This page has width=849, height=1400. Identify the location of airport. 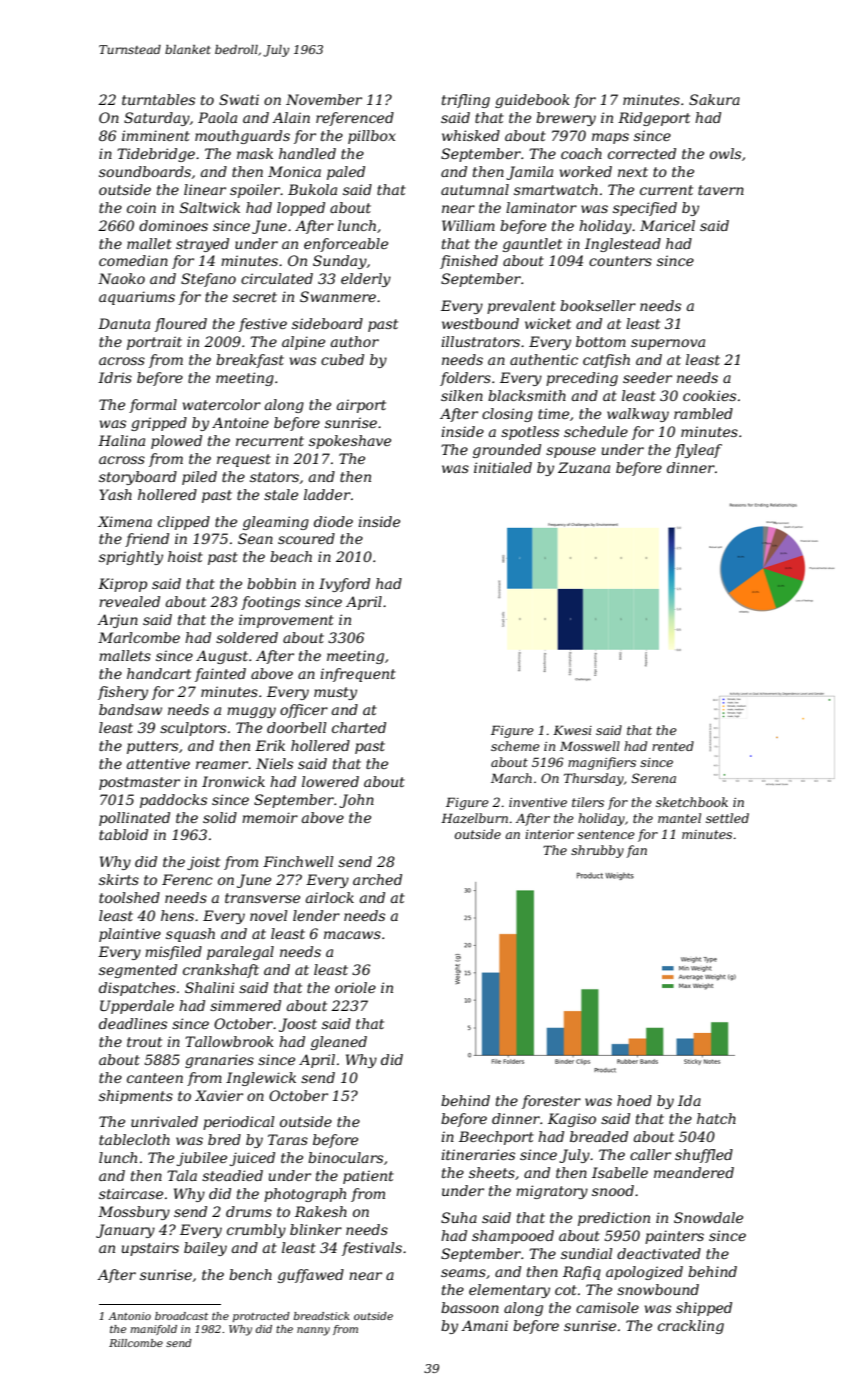
(361, 406).
